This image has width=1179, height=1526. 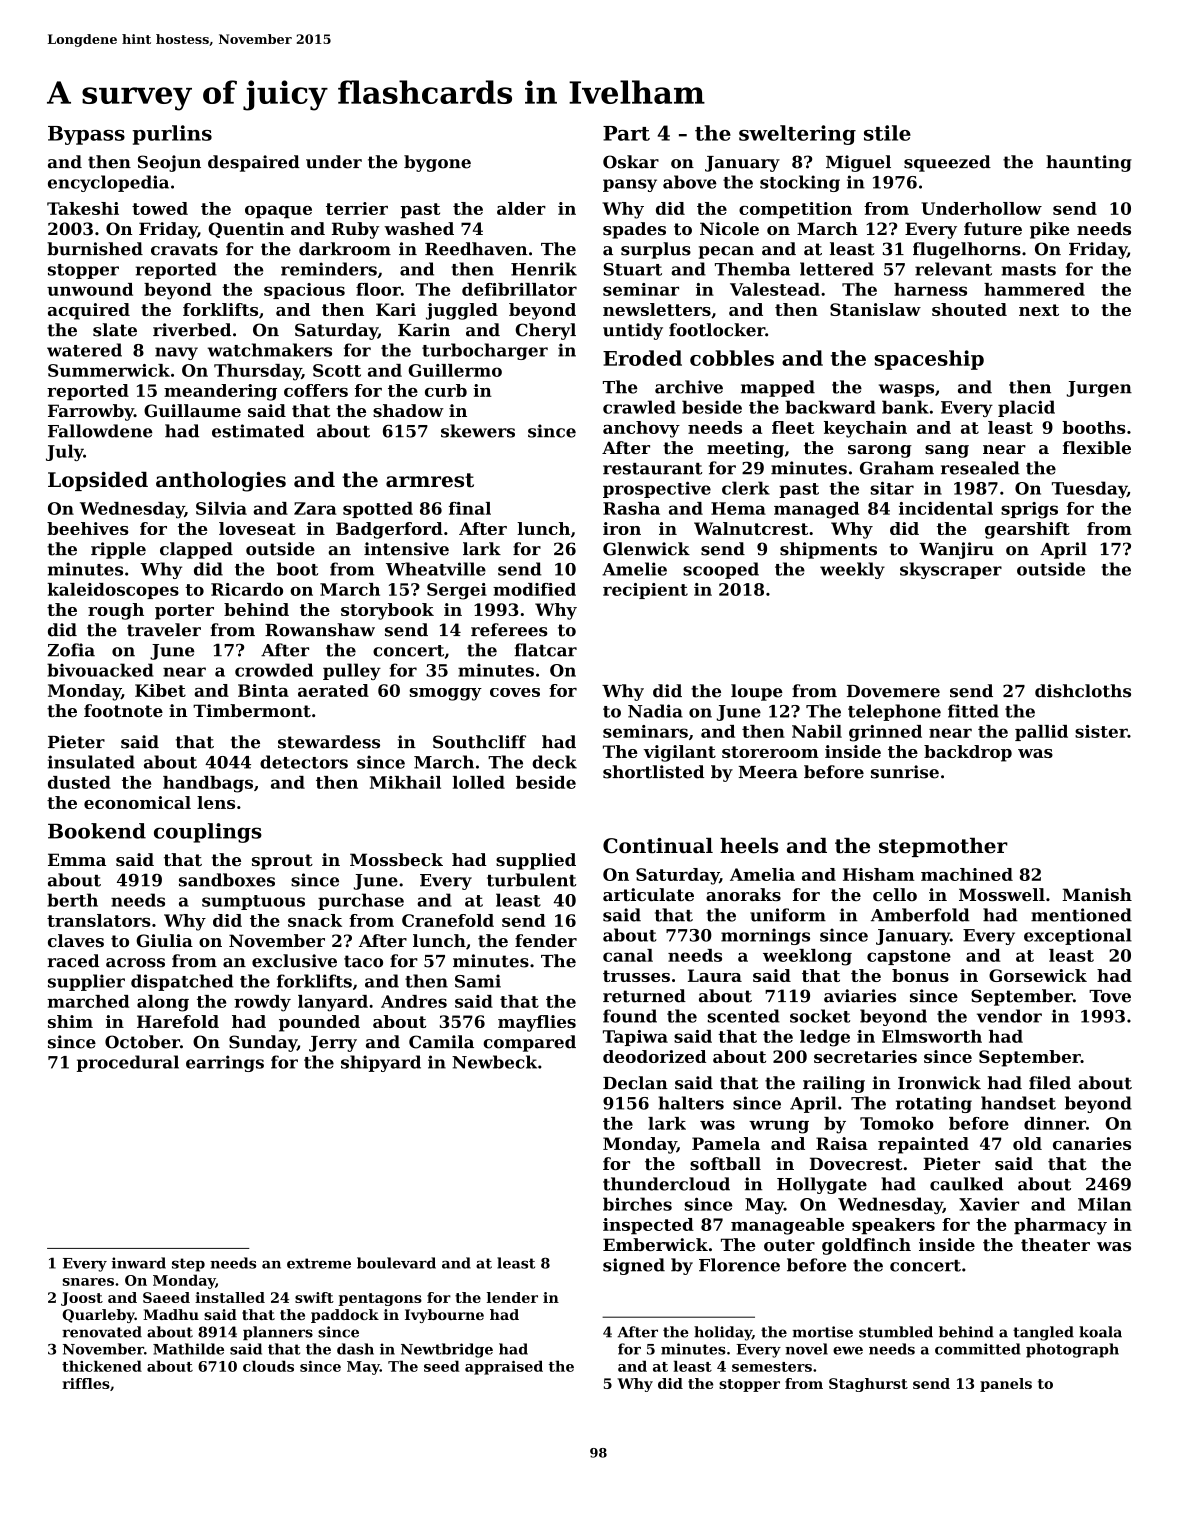 What do you see at coordinates (1083, 691) in the image?
I see `dishcloths` at bounding box center [1083, 691].
